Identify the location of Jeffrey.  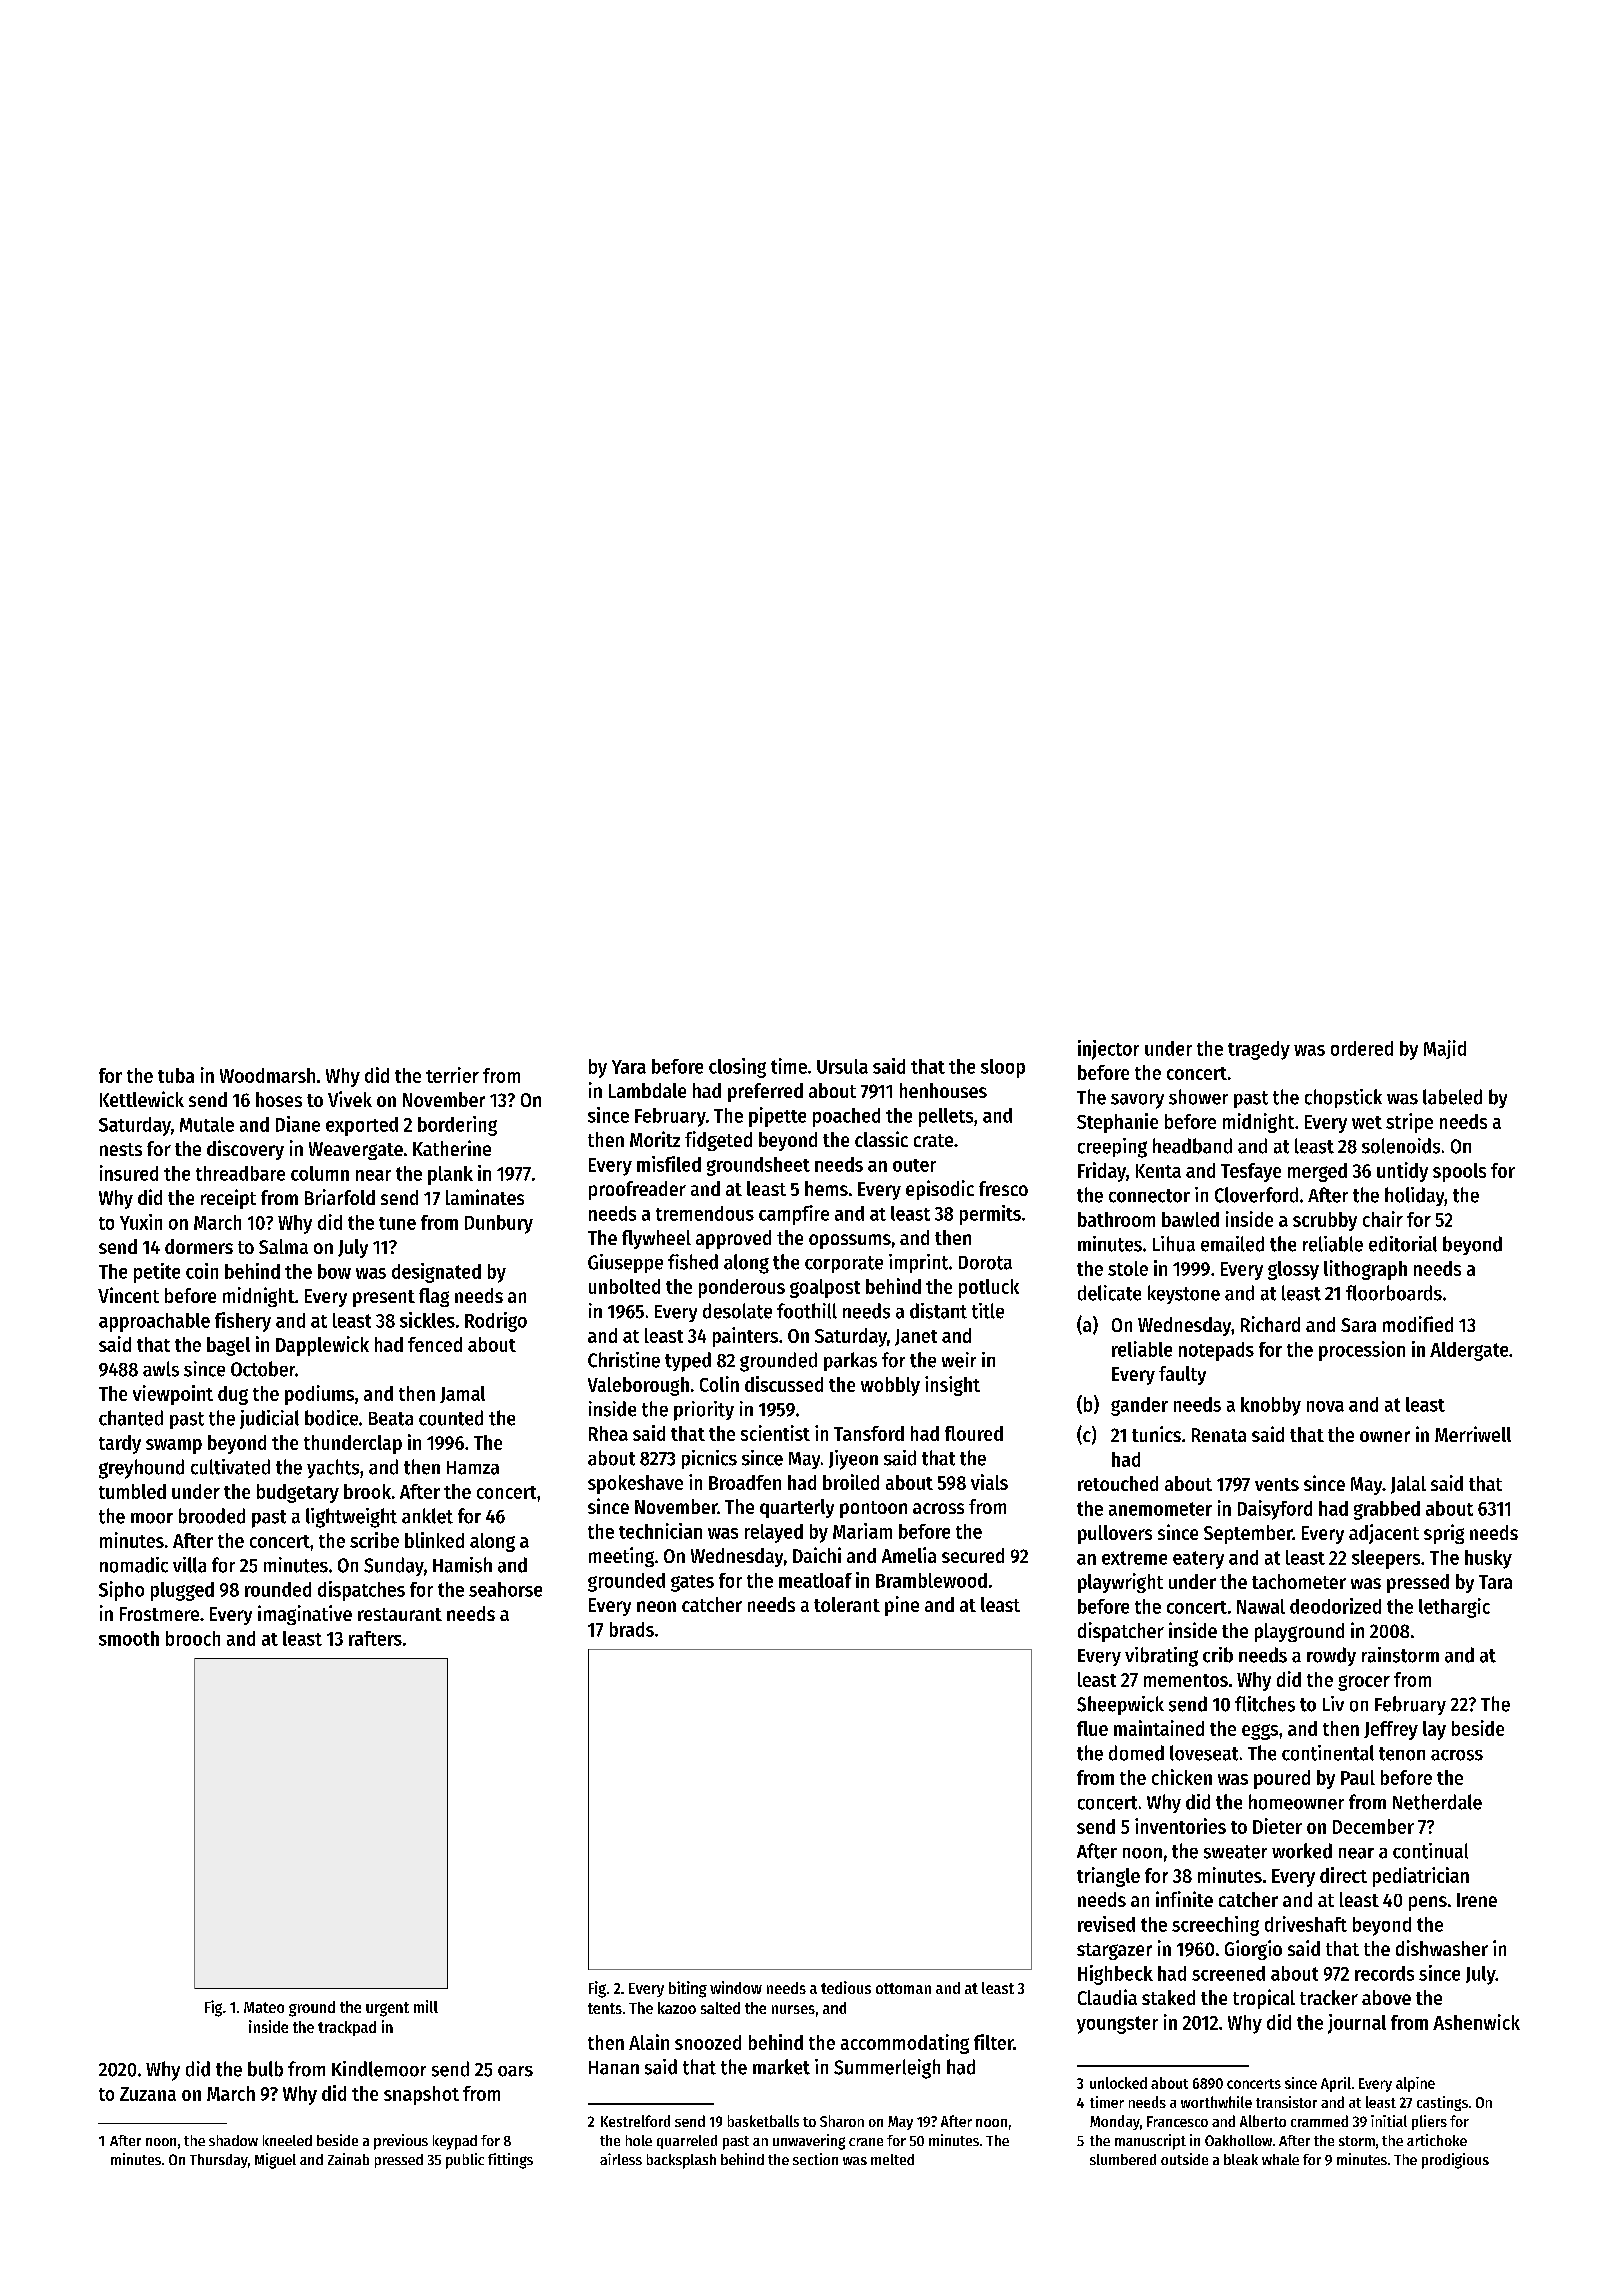
(1391, 1730).
